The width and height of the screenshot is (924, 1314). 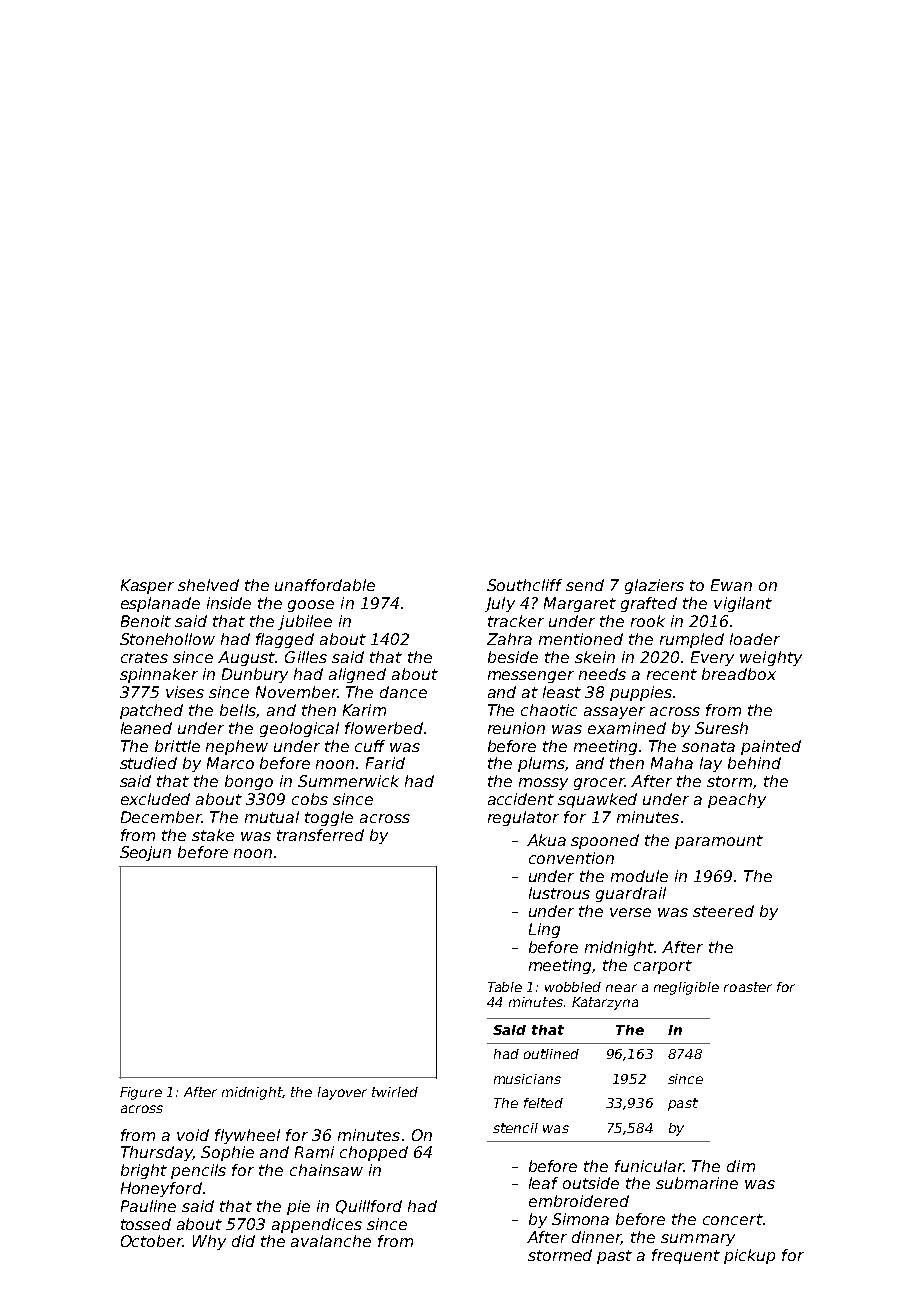 What do you see at coordinates (505, 987) in the screenshot?
I see `Table` at bounding box center [505, 987].
